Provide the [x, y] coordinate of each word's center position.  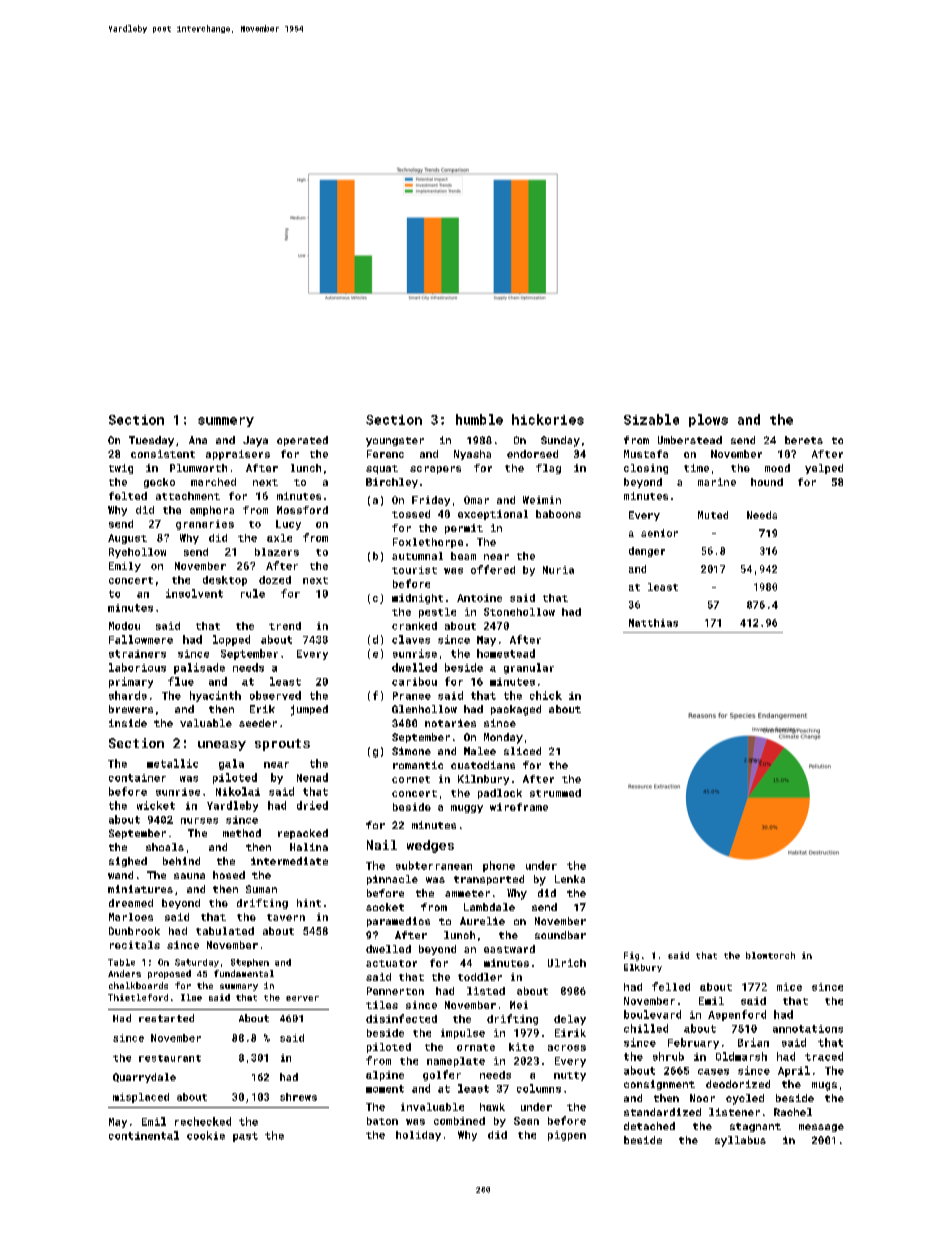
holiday [418, 1136]
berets [804, 440]
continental [144, 1135]
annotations [808, 1029]
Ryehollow [137, 553]
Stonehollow [519, 612]
